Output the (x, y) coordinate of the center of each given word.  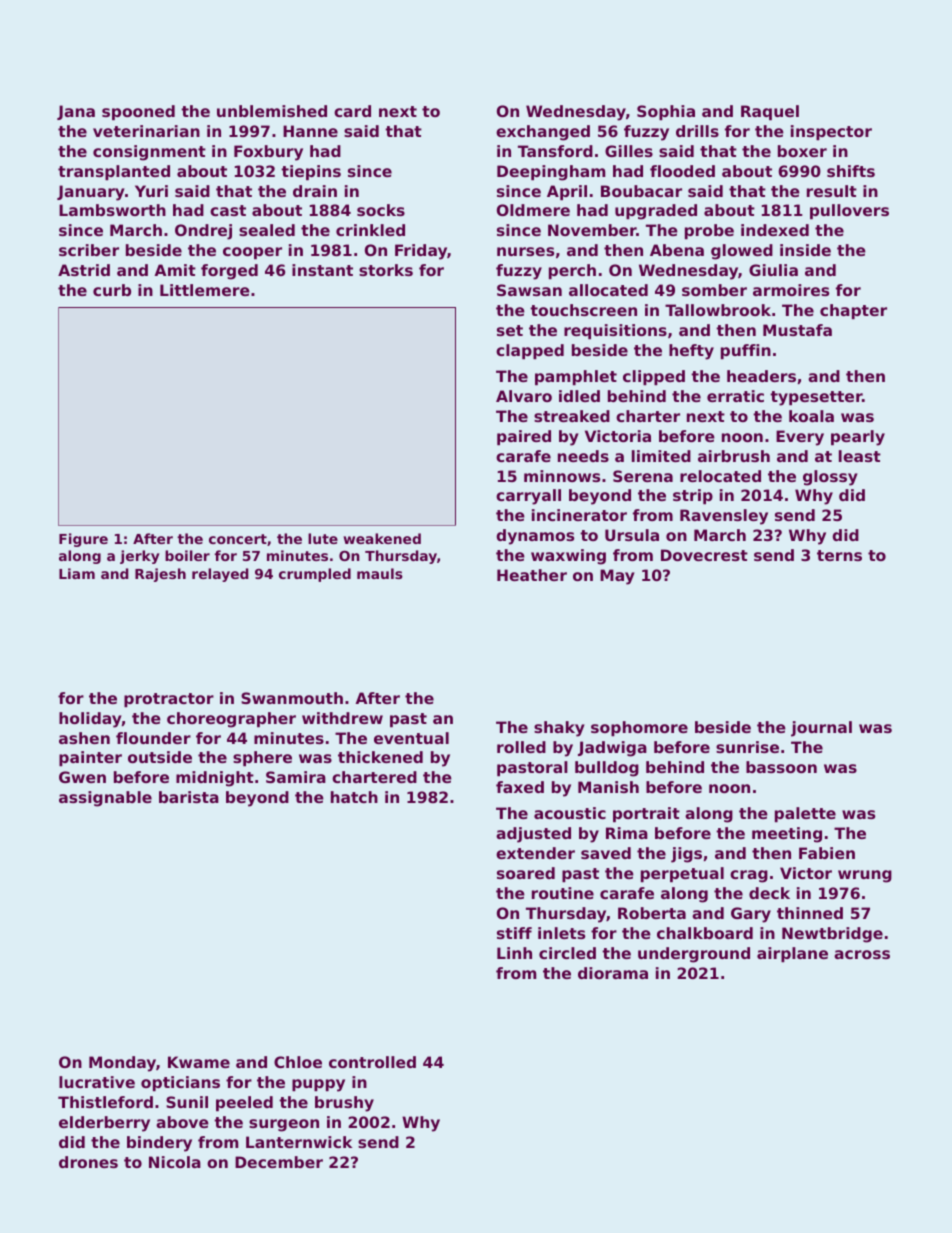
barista (189, 797)
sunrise (747, 747)
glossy (830, 478)
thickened (380, 757)
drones (88, 1162)
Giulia (773, 270)
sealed (267, 230)
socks (381, 210)
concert (238, 539)
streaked (572, 416)
